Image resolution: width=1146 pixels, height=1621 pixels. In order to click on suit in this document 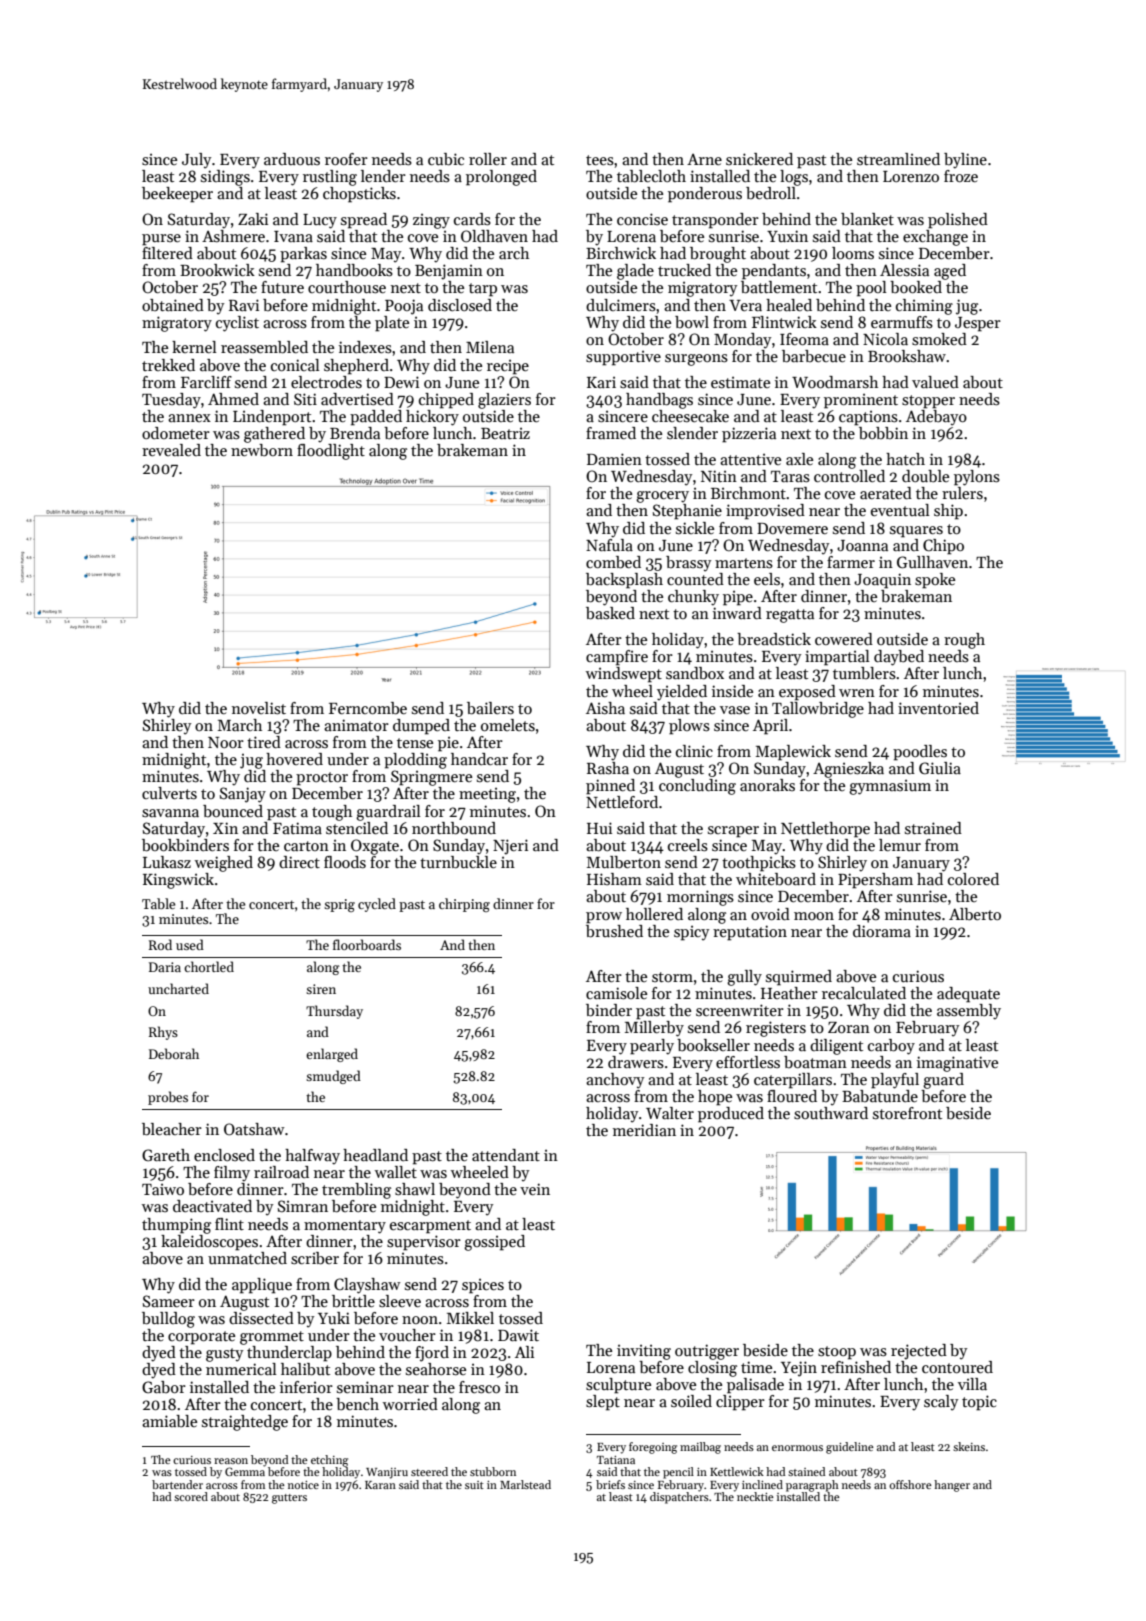, I will do `click(474, 1485)`.
